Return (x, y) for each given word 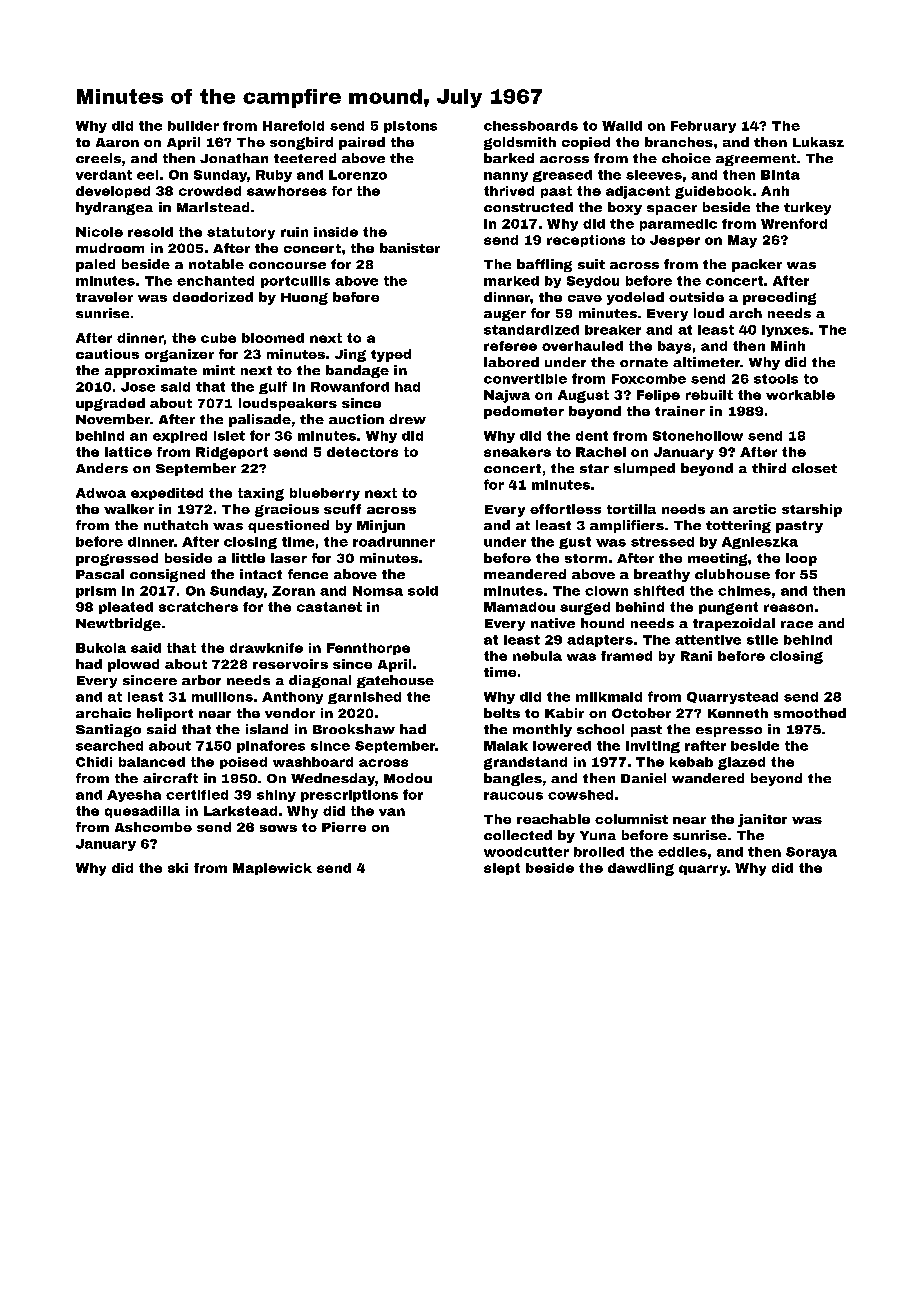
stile (762, 640)
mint (219, 370)
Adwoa (101, 493)
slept (502, 869)
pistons (410, 127)
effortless (565, 509)
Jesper (675, 241)
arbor (201, 680)
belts (502, 713)
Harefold (293, 125)
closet (814, 468)
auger (505, 315)
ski (178, 868)
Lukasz (818, 142)
